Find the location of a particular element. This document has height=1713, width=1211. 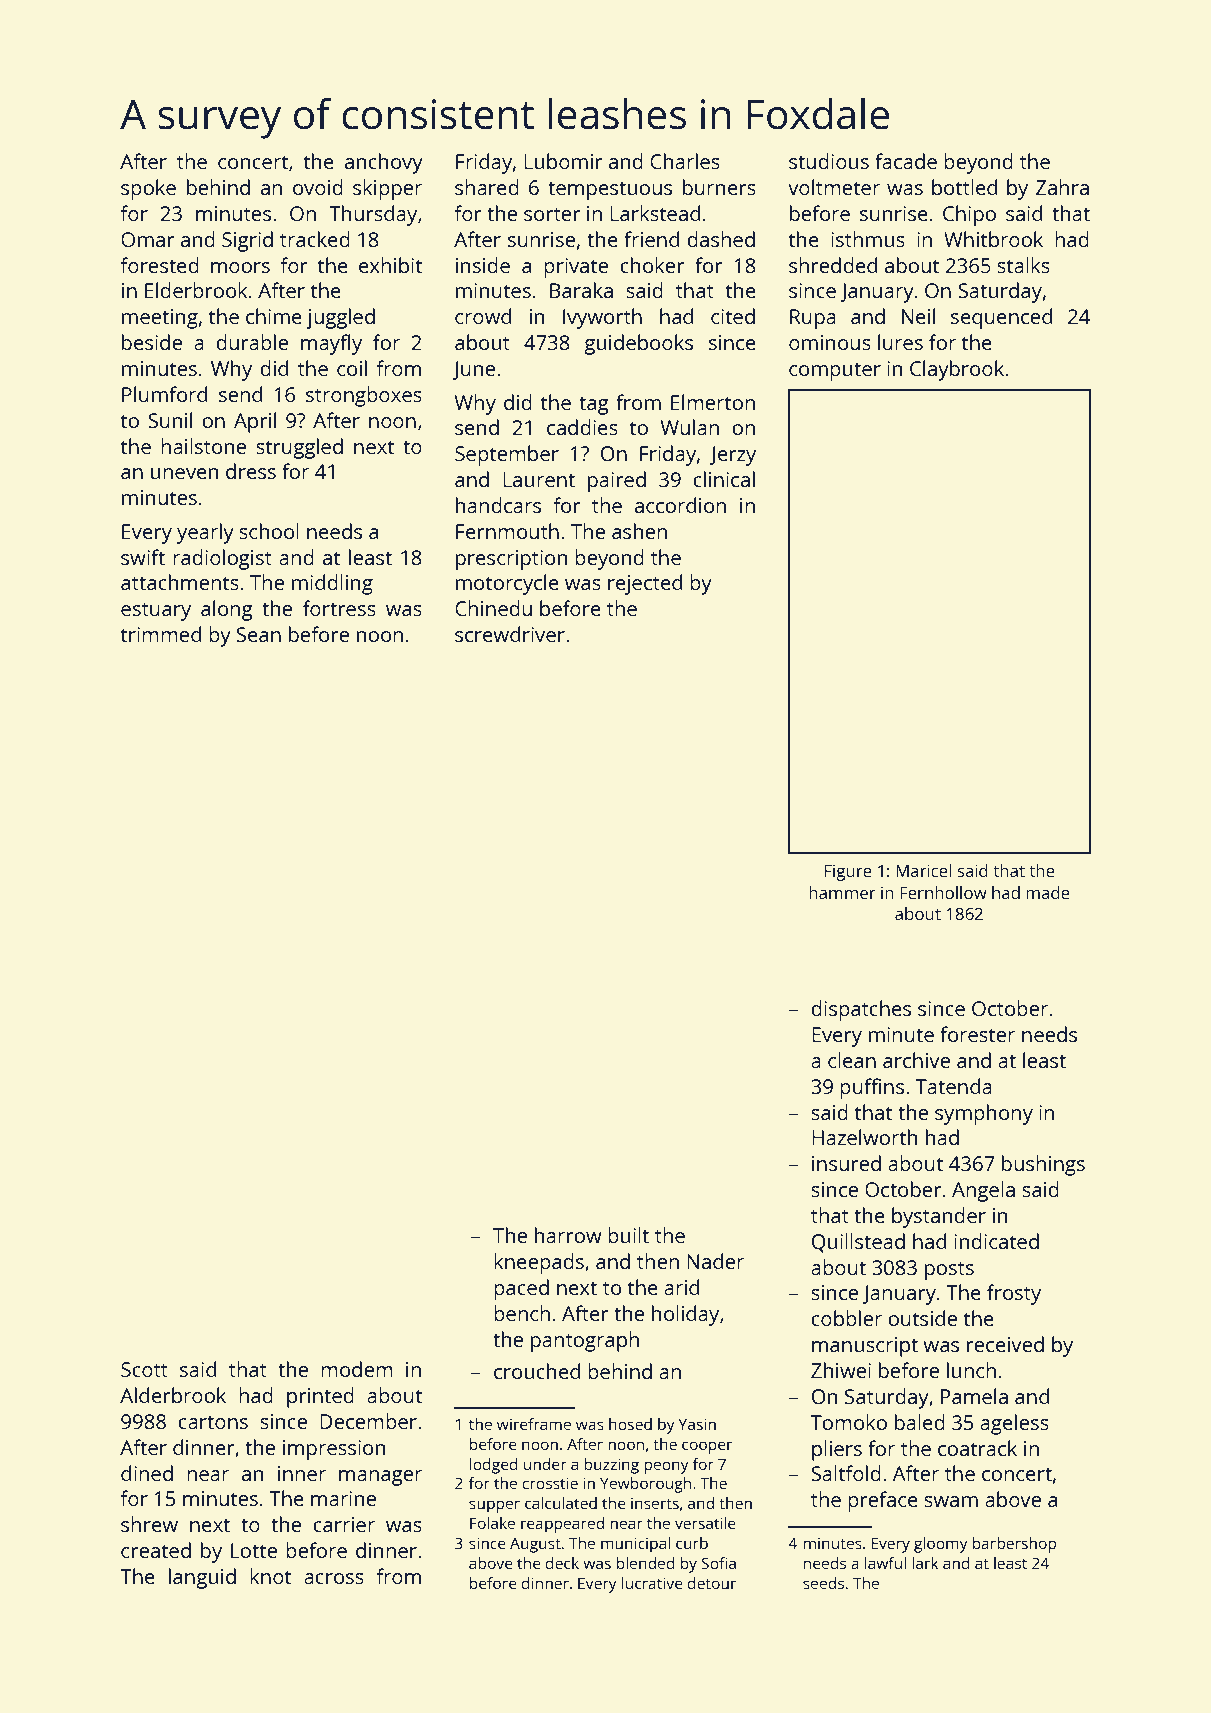

Claybrook is located at coordinates (957, 370).
